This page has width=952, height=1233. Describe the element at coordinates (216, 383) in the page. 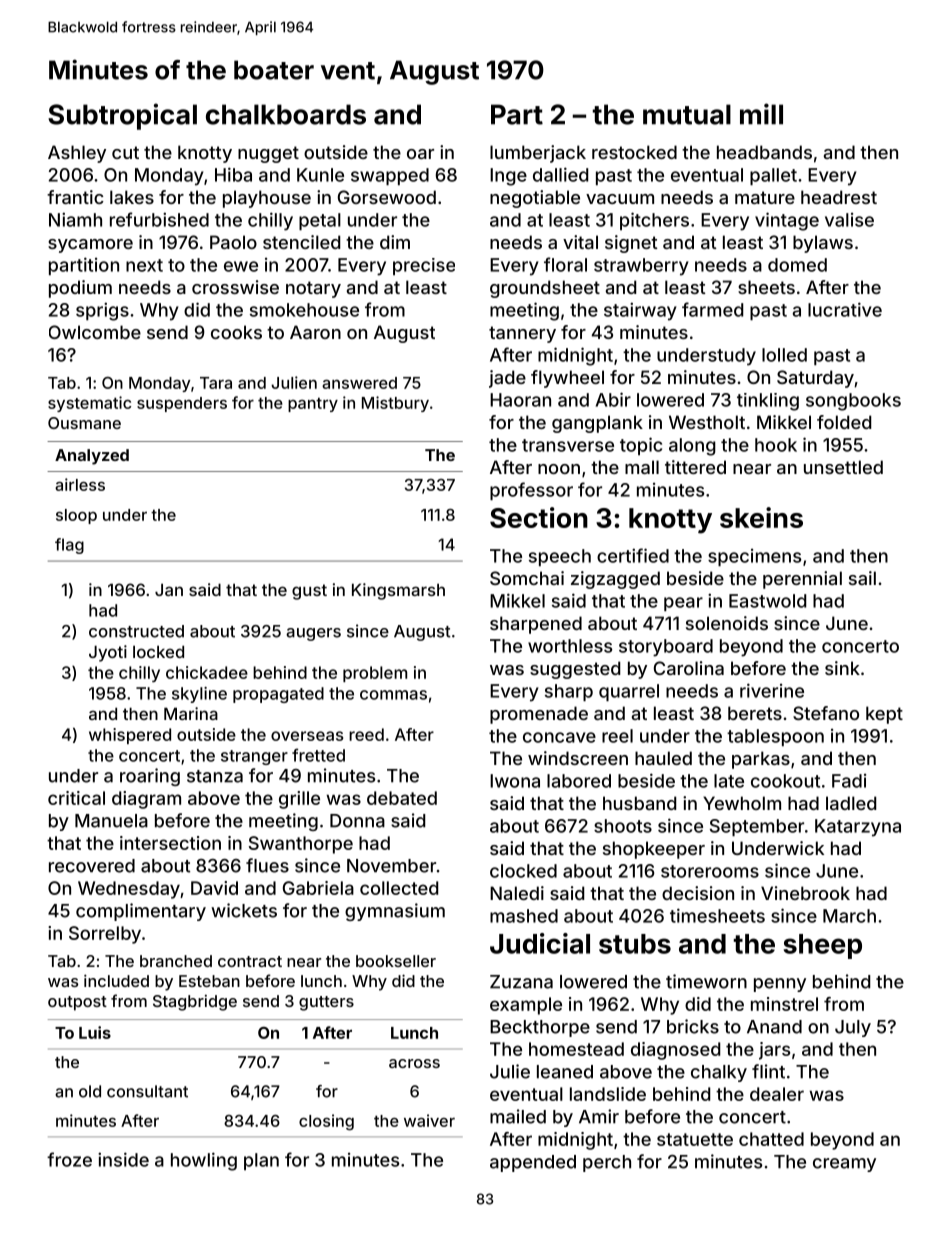

I see `Tara` at that location.
